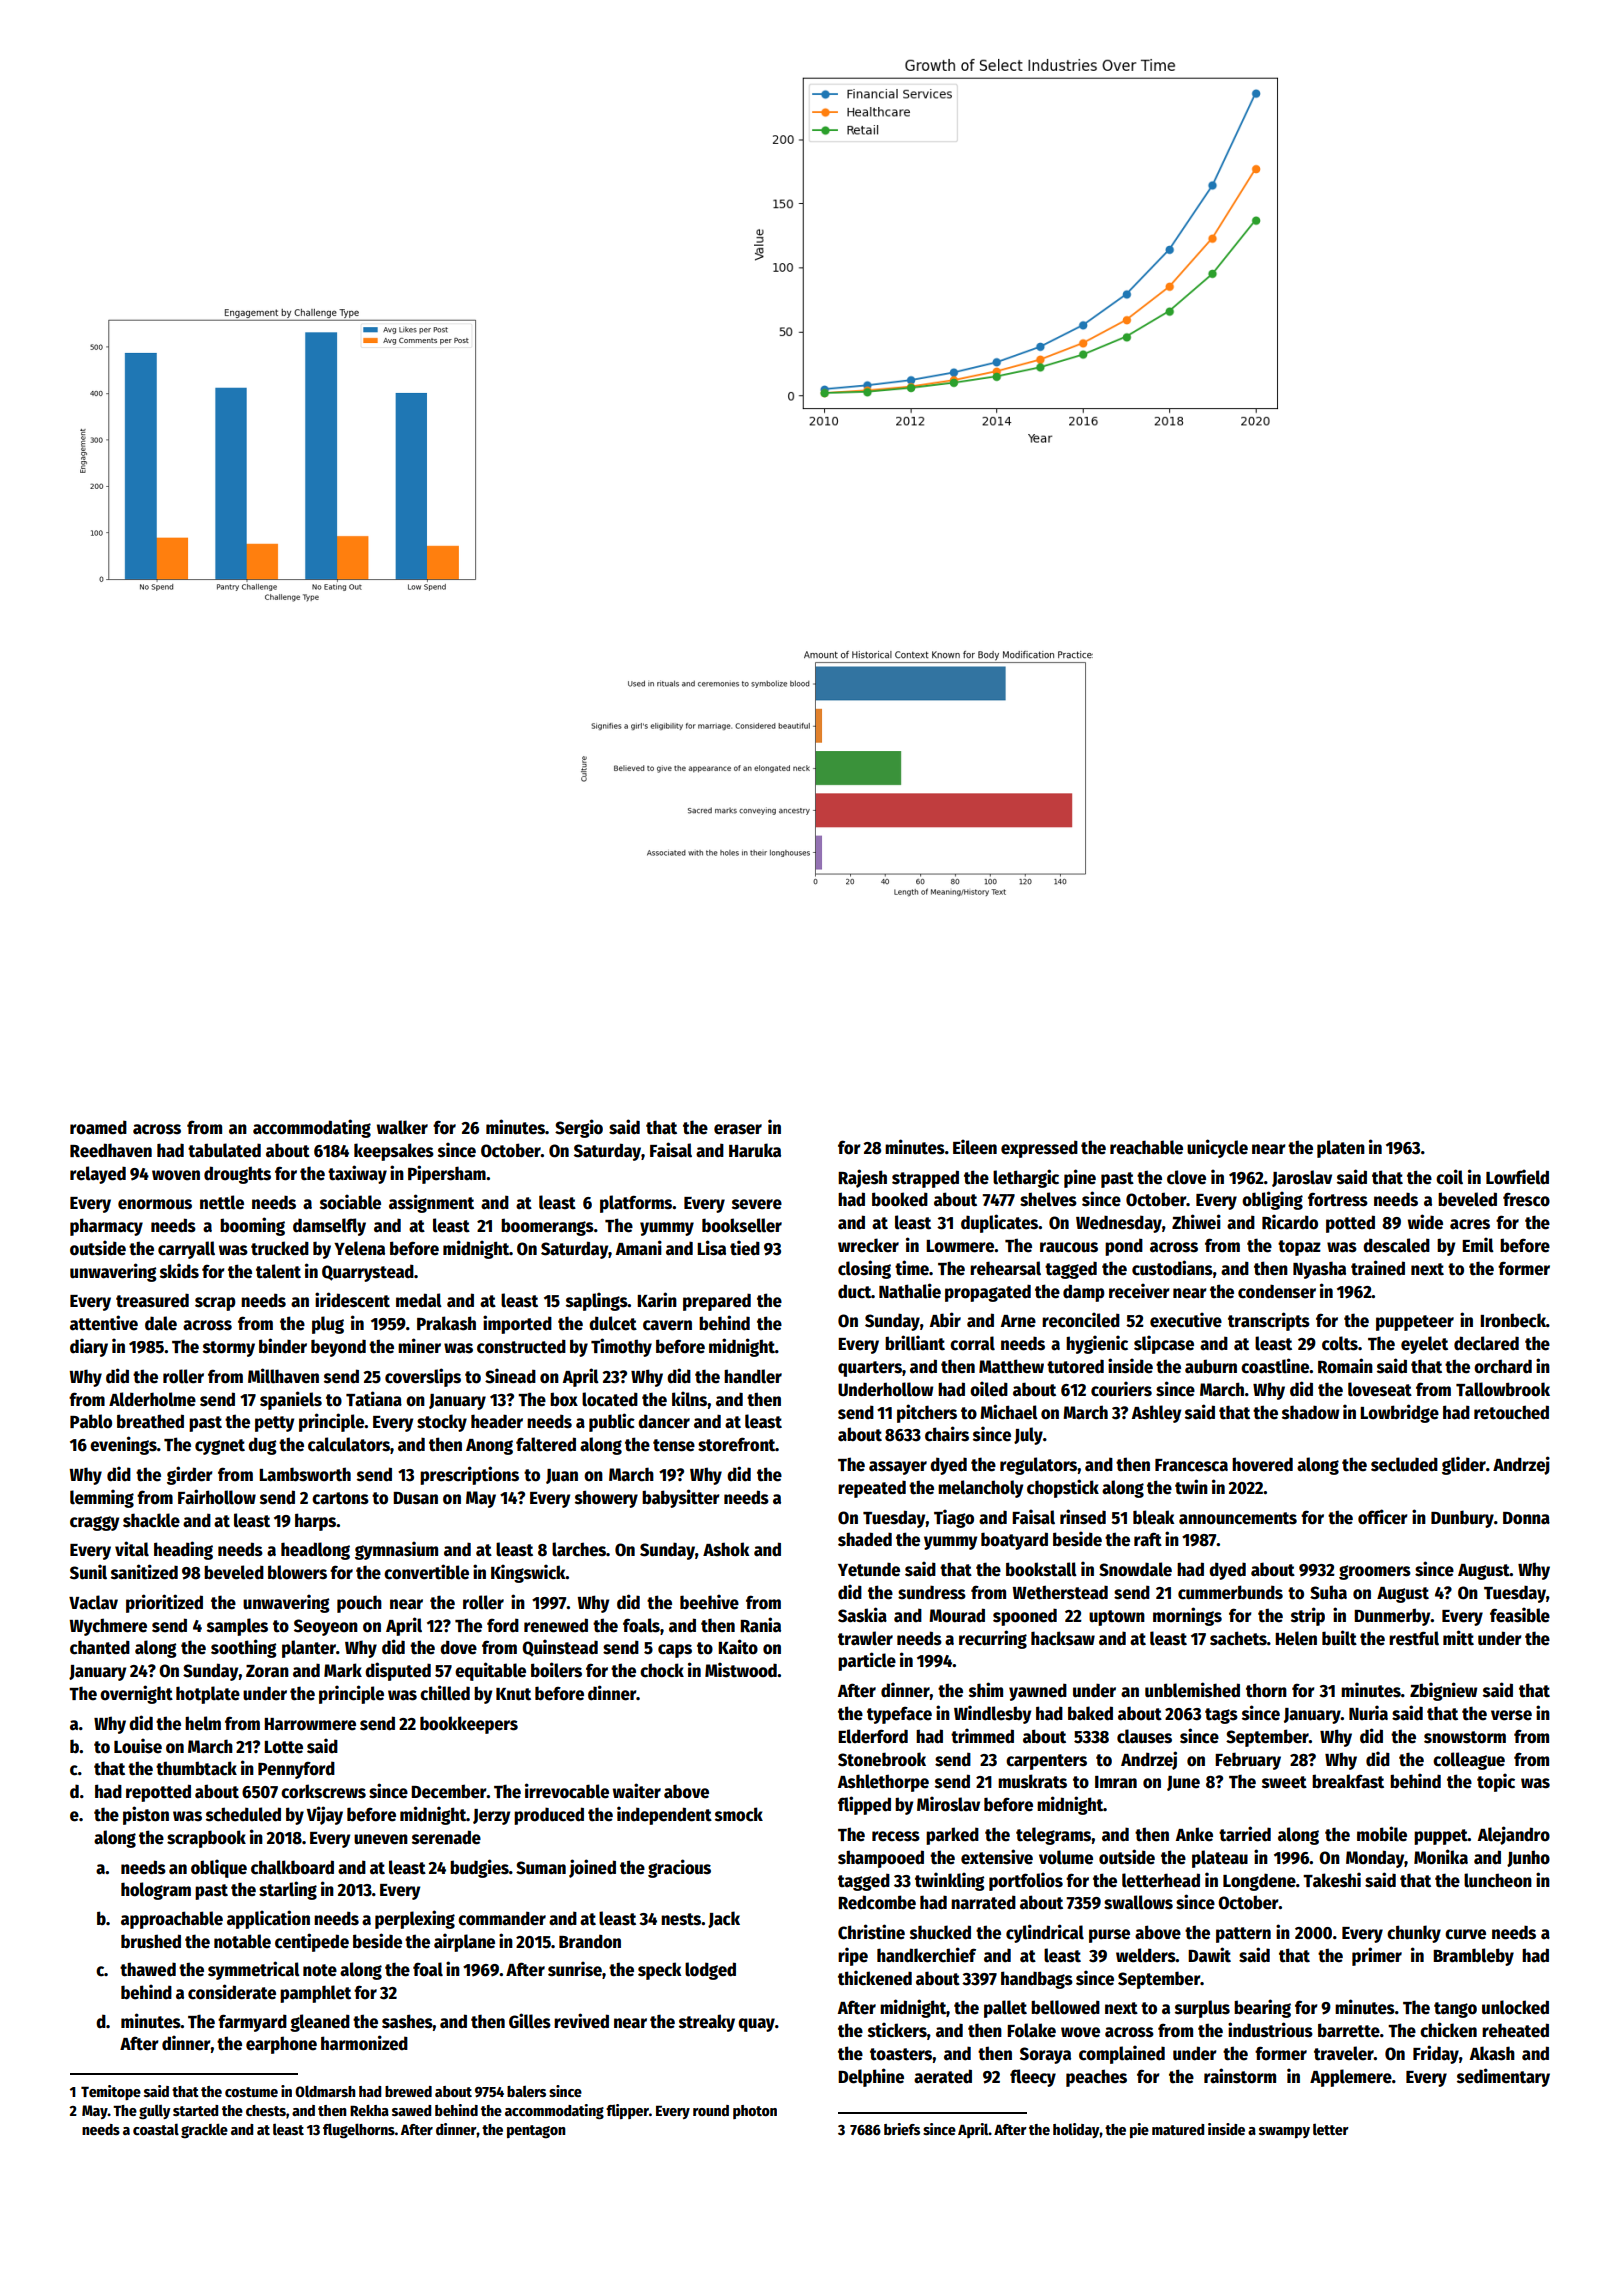  What do you see at coordinates (156, 2129) in the screenshot?
I see `coastal` at bounding box center [156, 2129].
